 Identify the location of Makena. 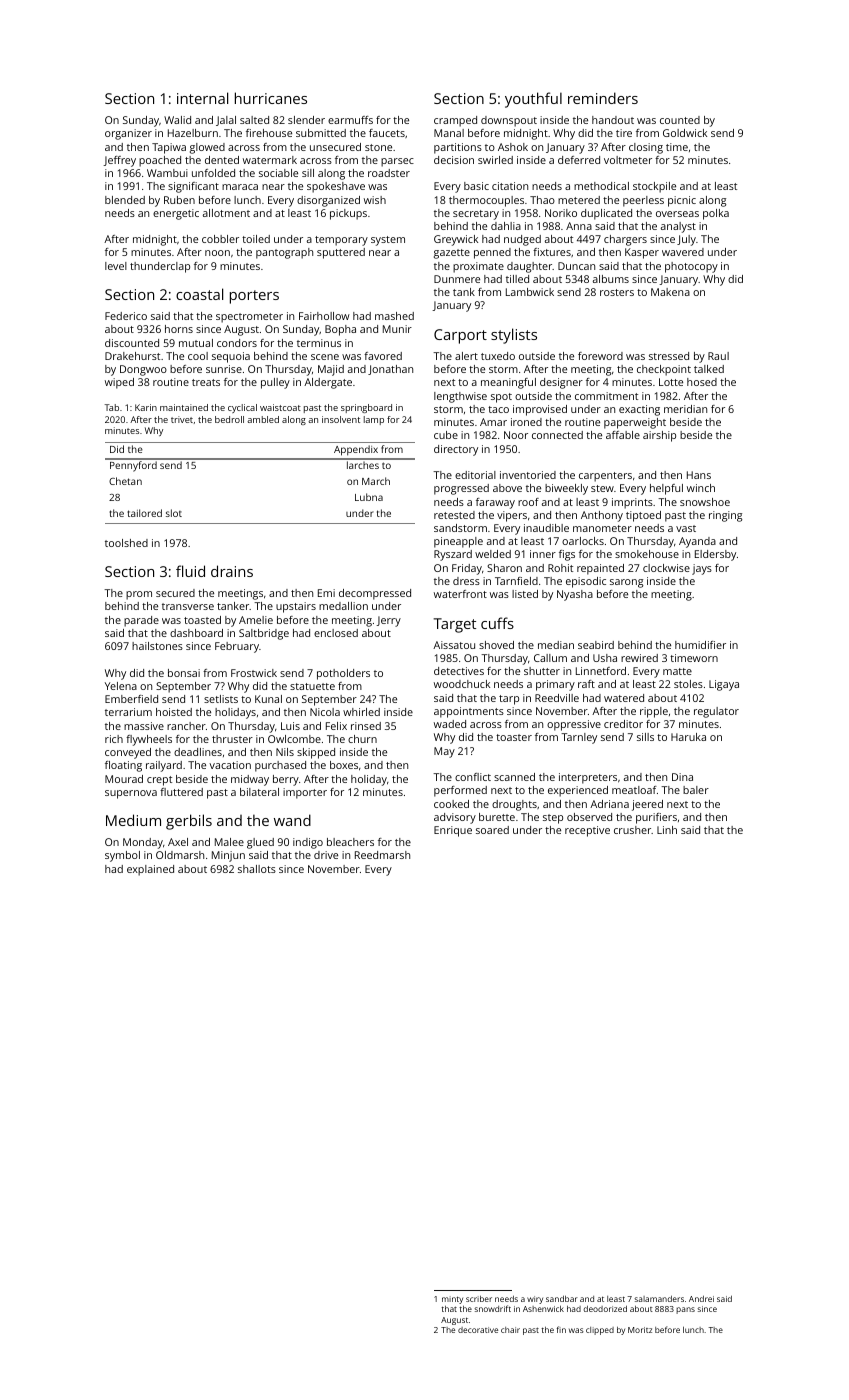
(670, 292).
